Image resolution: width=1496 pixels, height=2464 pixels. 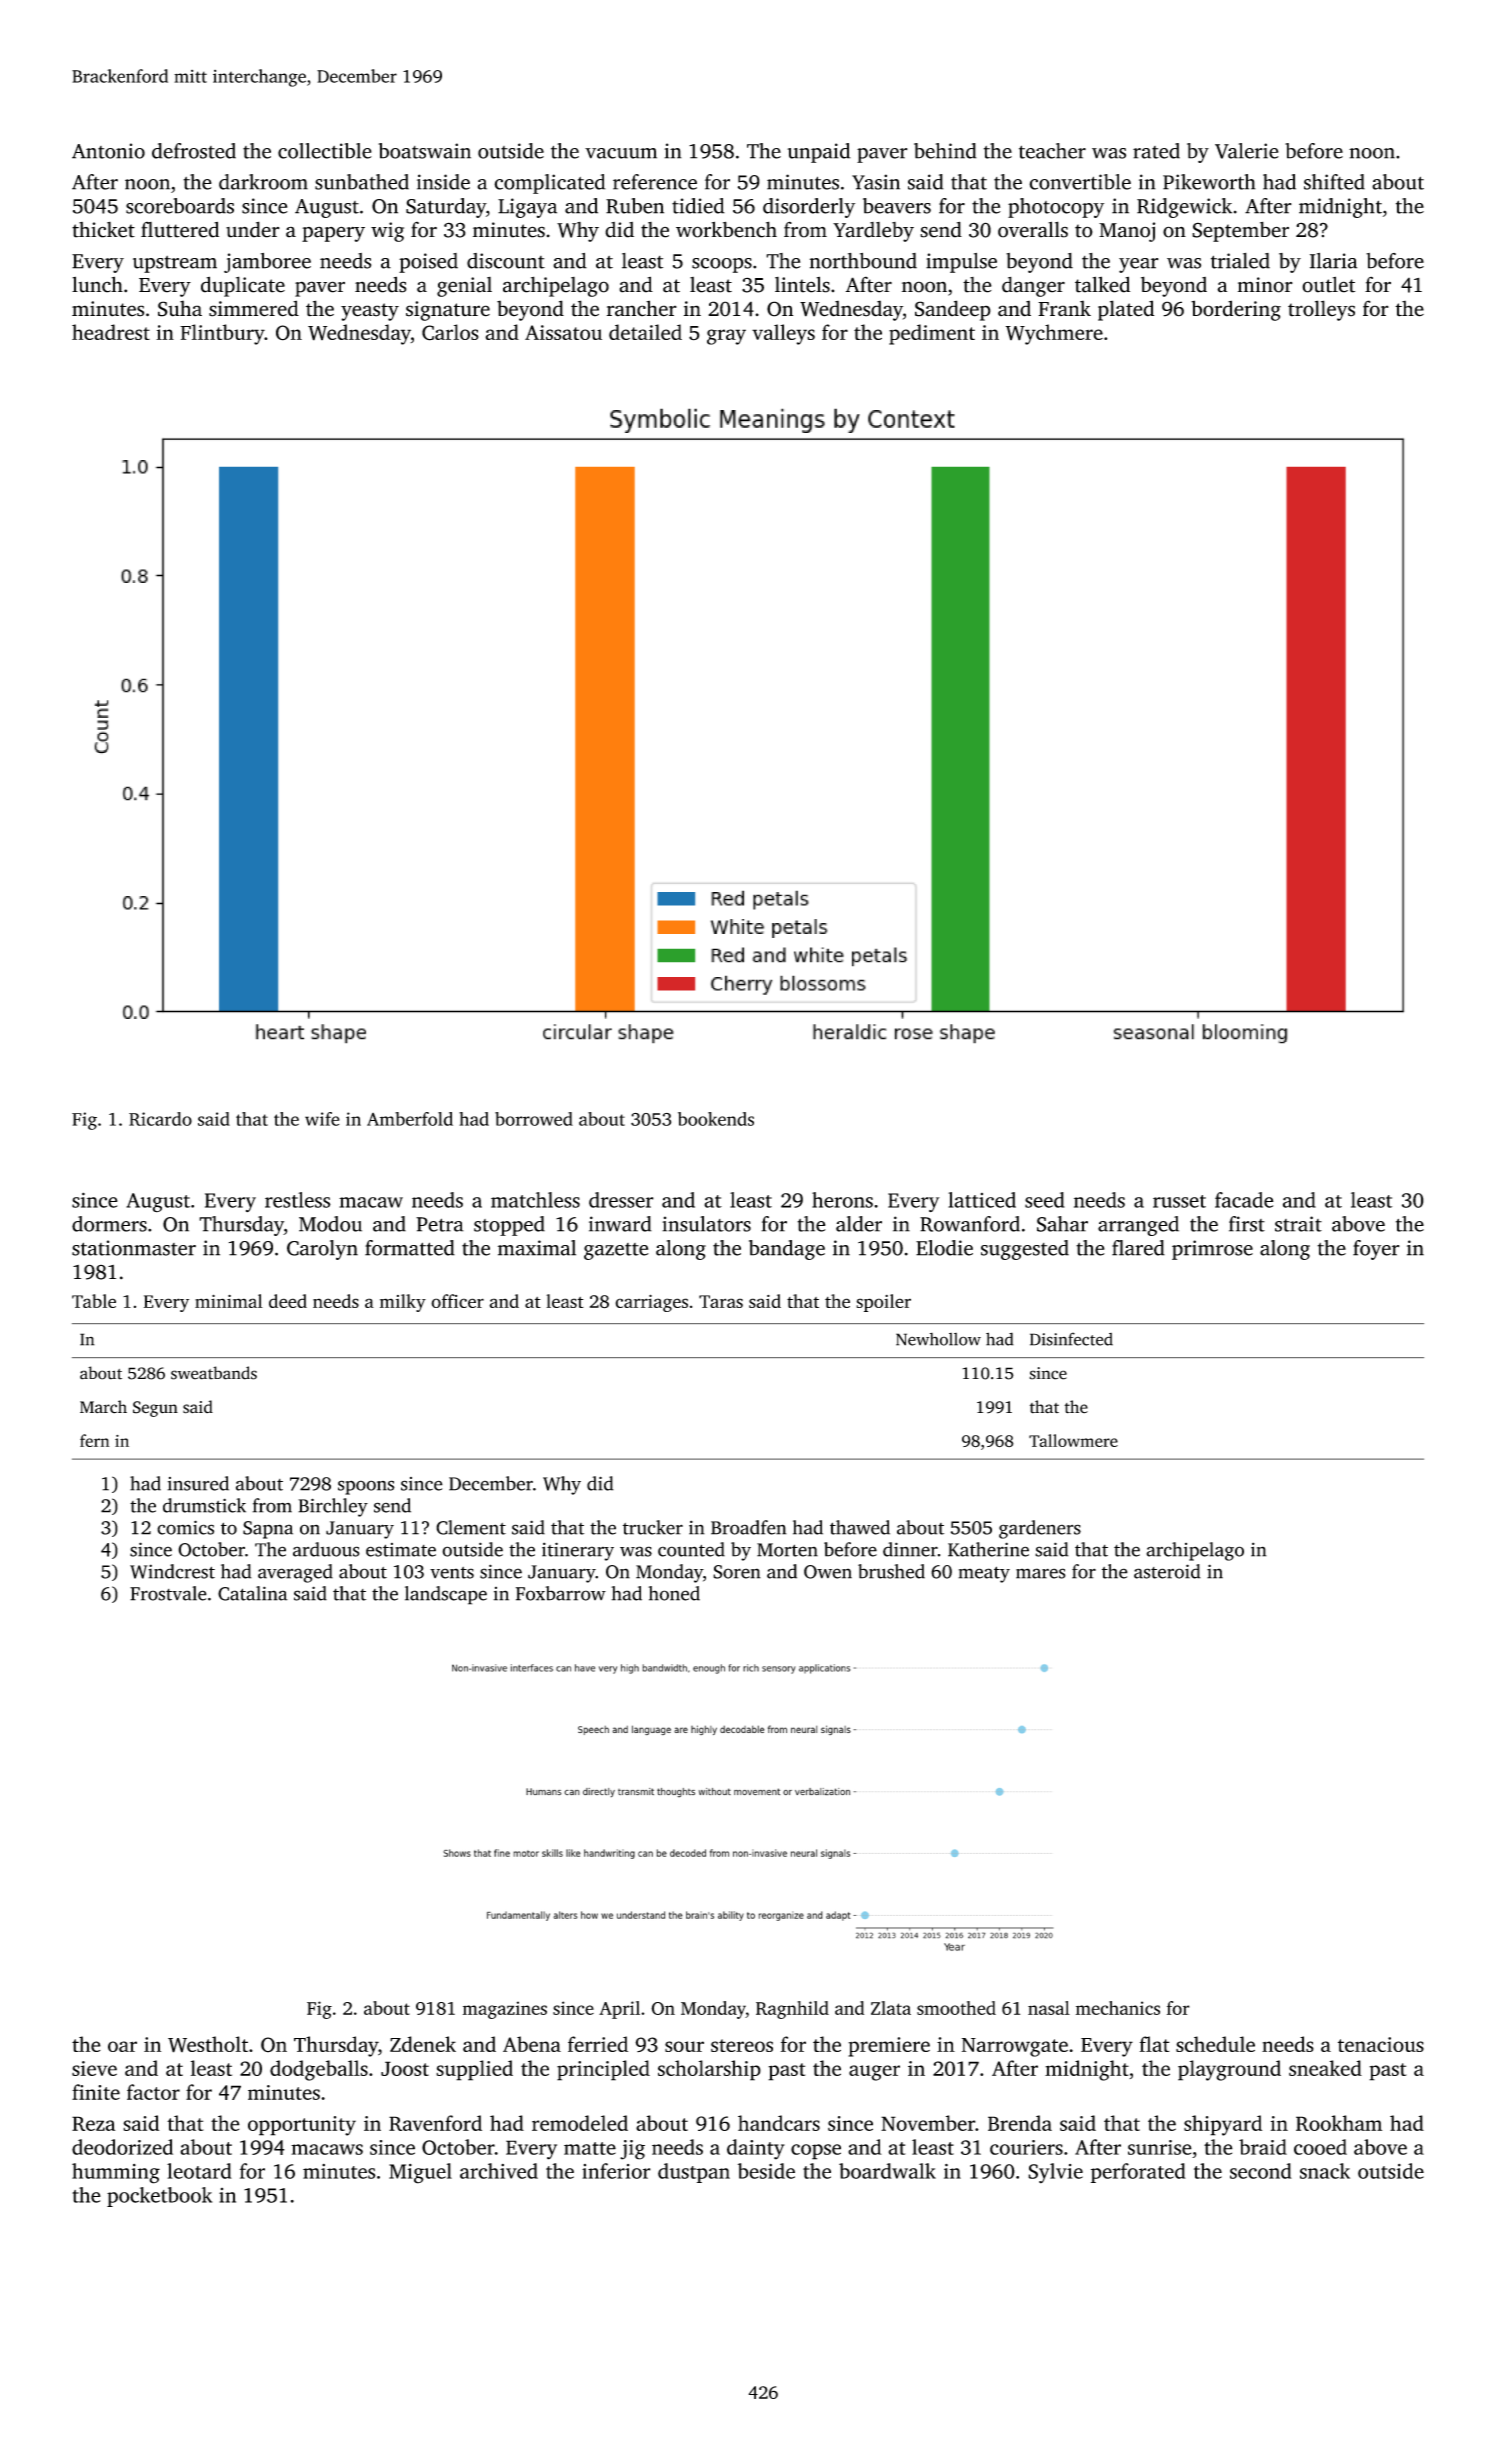 I want to click on Miguel, so click(x=420, y=2173).
